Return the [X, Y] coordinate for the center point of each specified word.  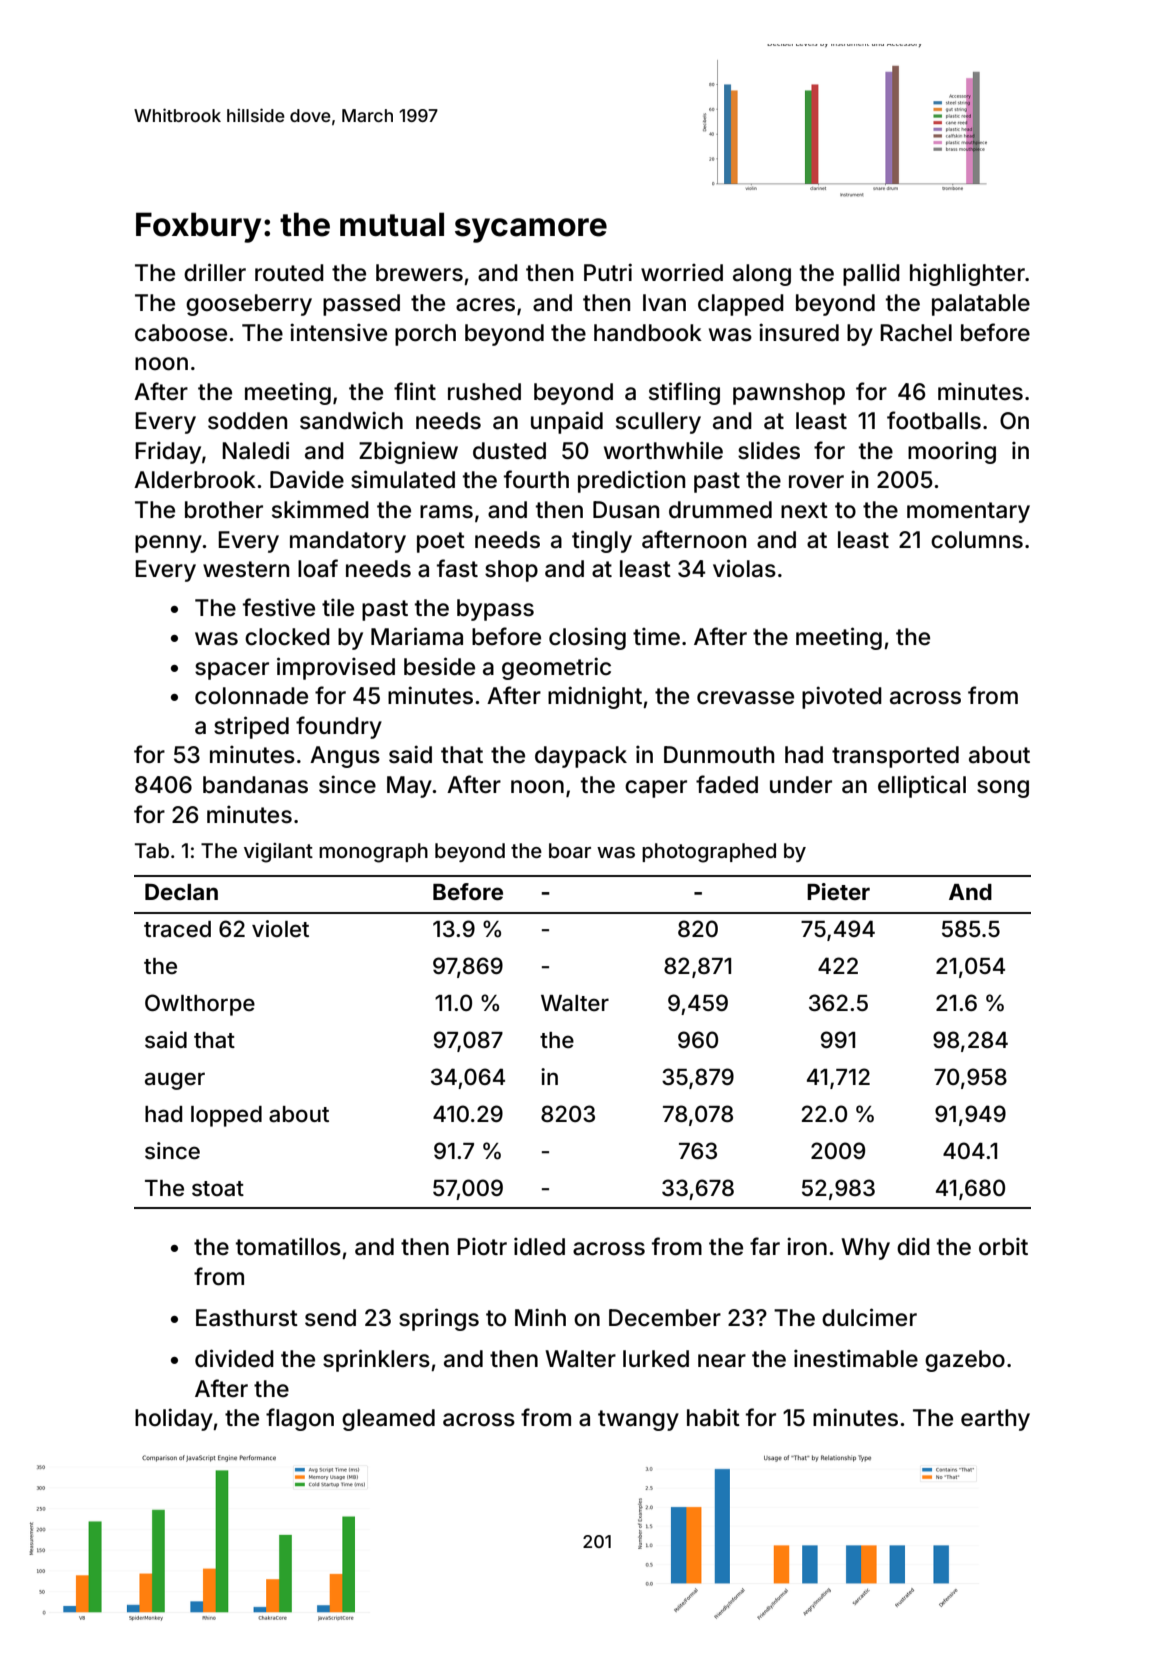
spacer [232, 671]
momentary [968, 512]
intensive [338, 332]
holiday [174, 1419]
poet [441, 542]
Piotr [482, 1246]
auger [175, 1081]
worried [682, 272]
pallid [871, 274]
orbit [1003, 1246]
